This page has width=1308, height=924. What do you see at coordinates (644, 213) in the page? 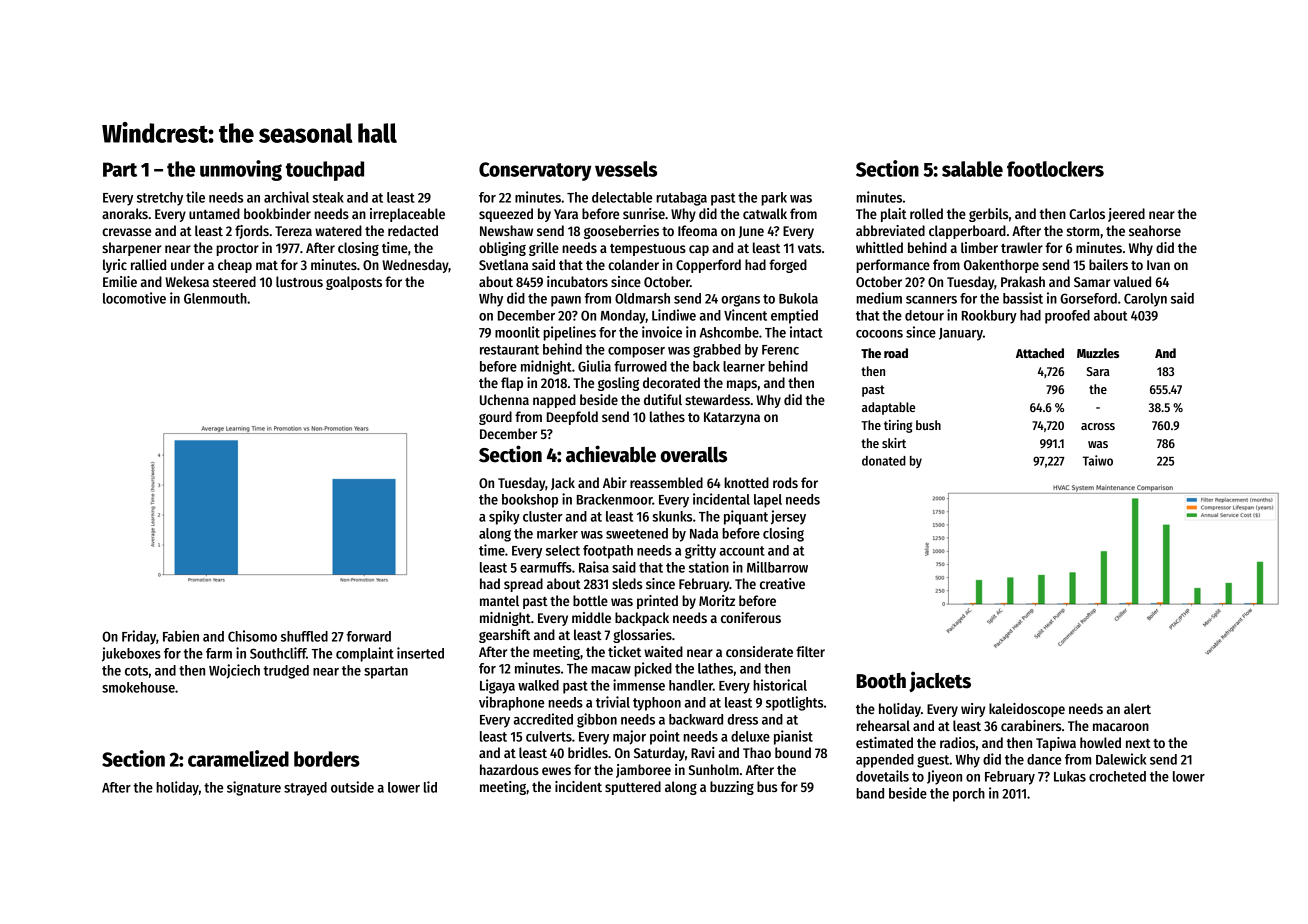
I see `sunrise` at bounding box center [644, 213].
